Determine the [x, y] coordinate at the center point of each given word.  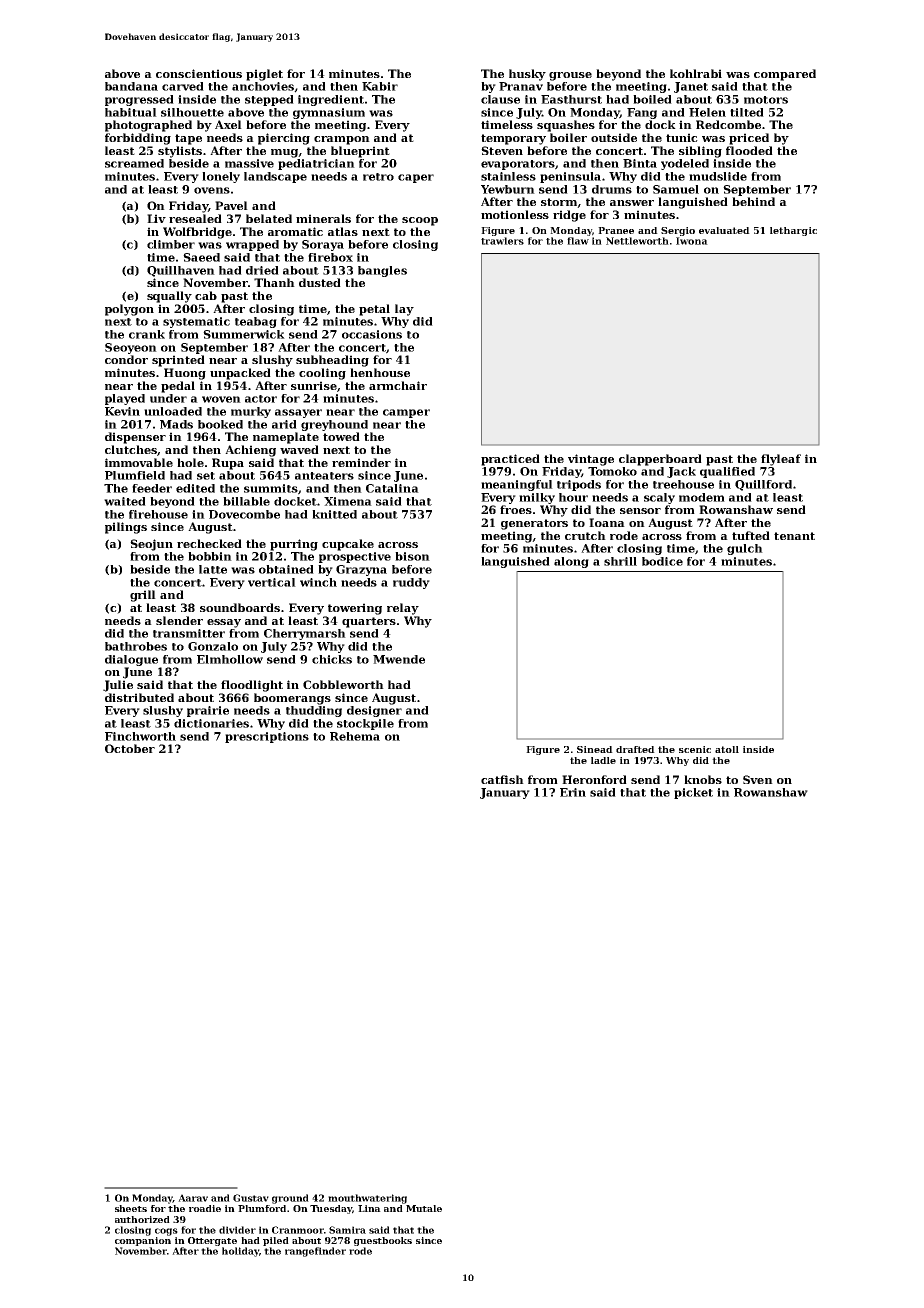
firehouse [158, 514]
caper [416, 178]
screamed [134, 163]
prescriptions [267, 737]
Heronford [594, 779]
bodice [662, 561]
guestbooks [383, 1241]
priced [749, 139]
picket [693, 793]
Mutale [424, 1208]
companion [143, 1241]
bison [412, 556]
